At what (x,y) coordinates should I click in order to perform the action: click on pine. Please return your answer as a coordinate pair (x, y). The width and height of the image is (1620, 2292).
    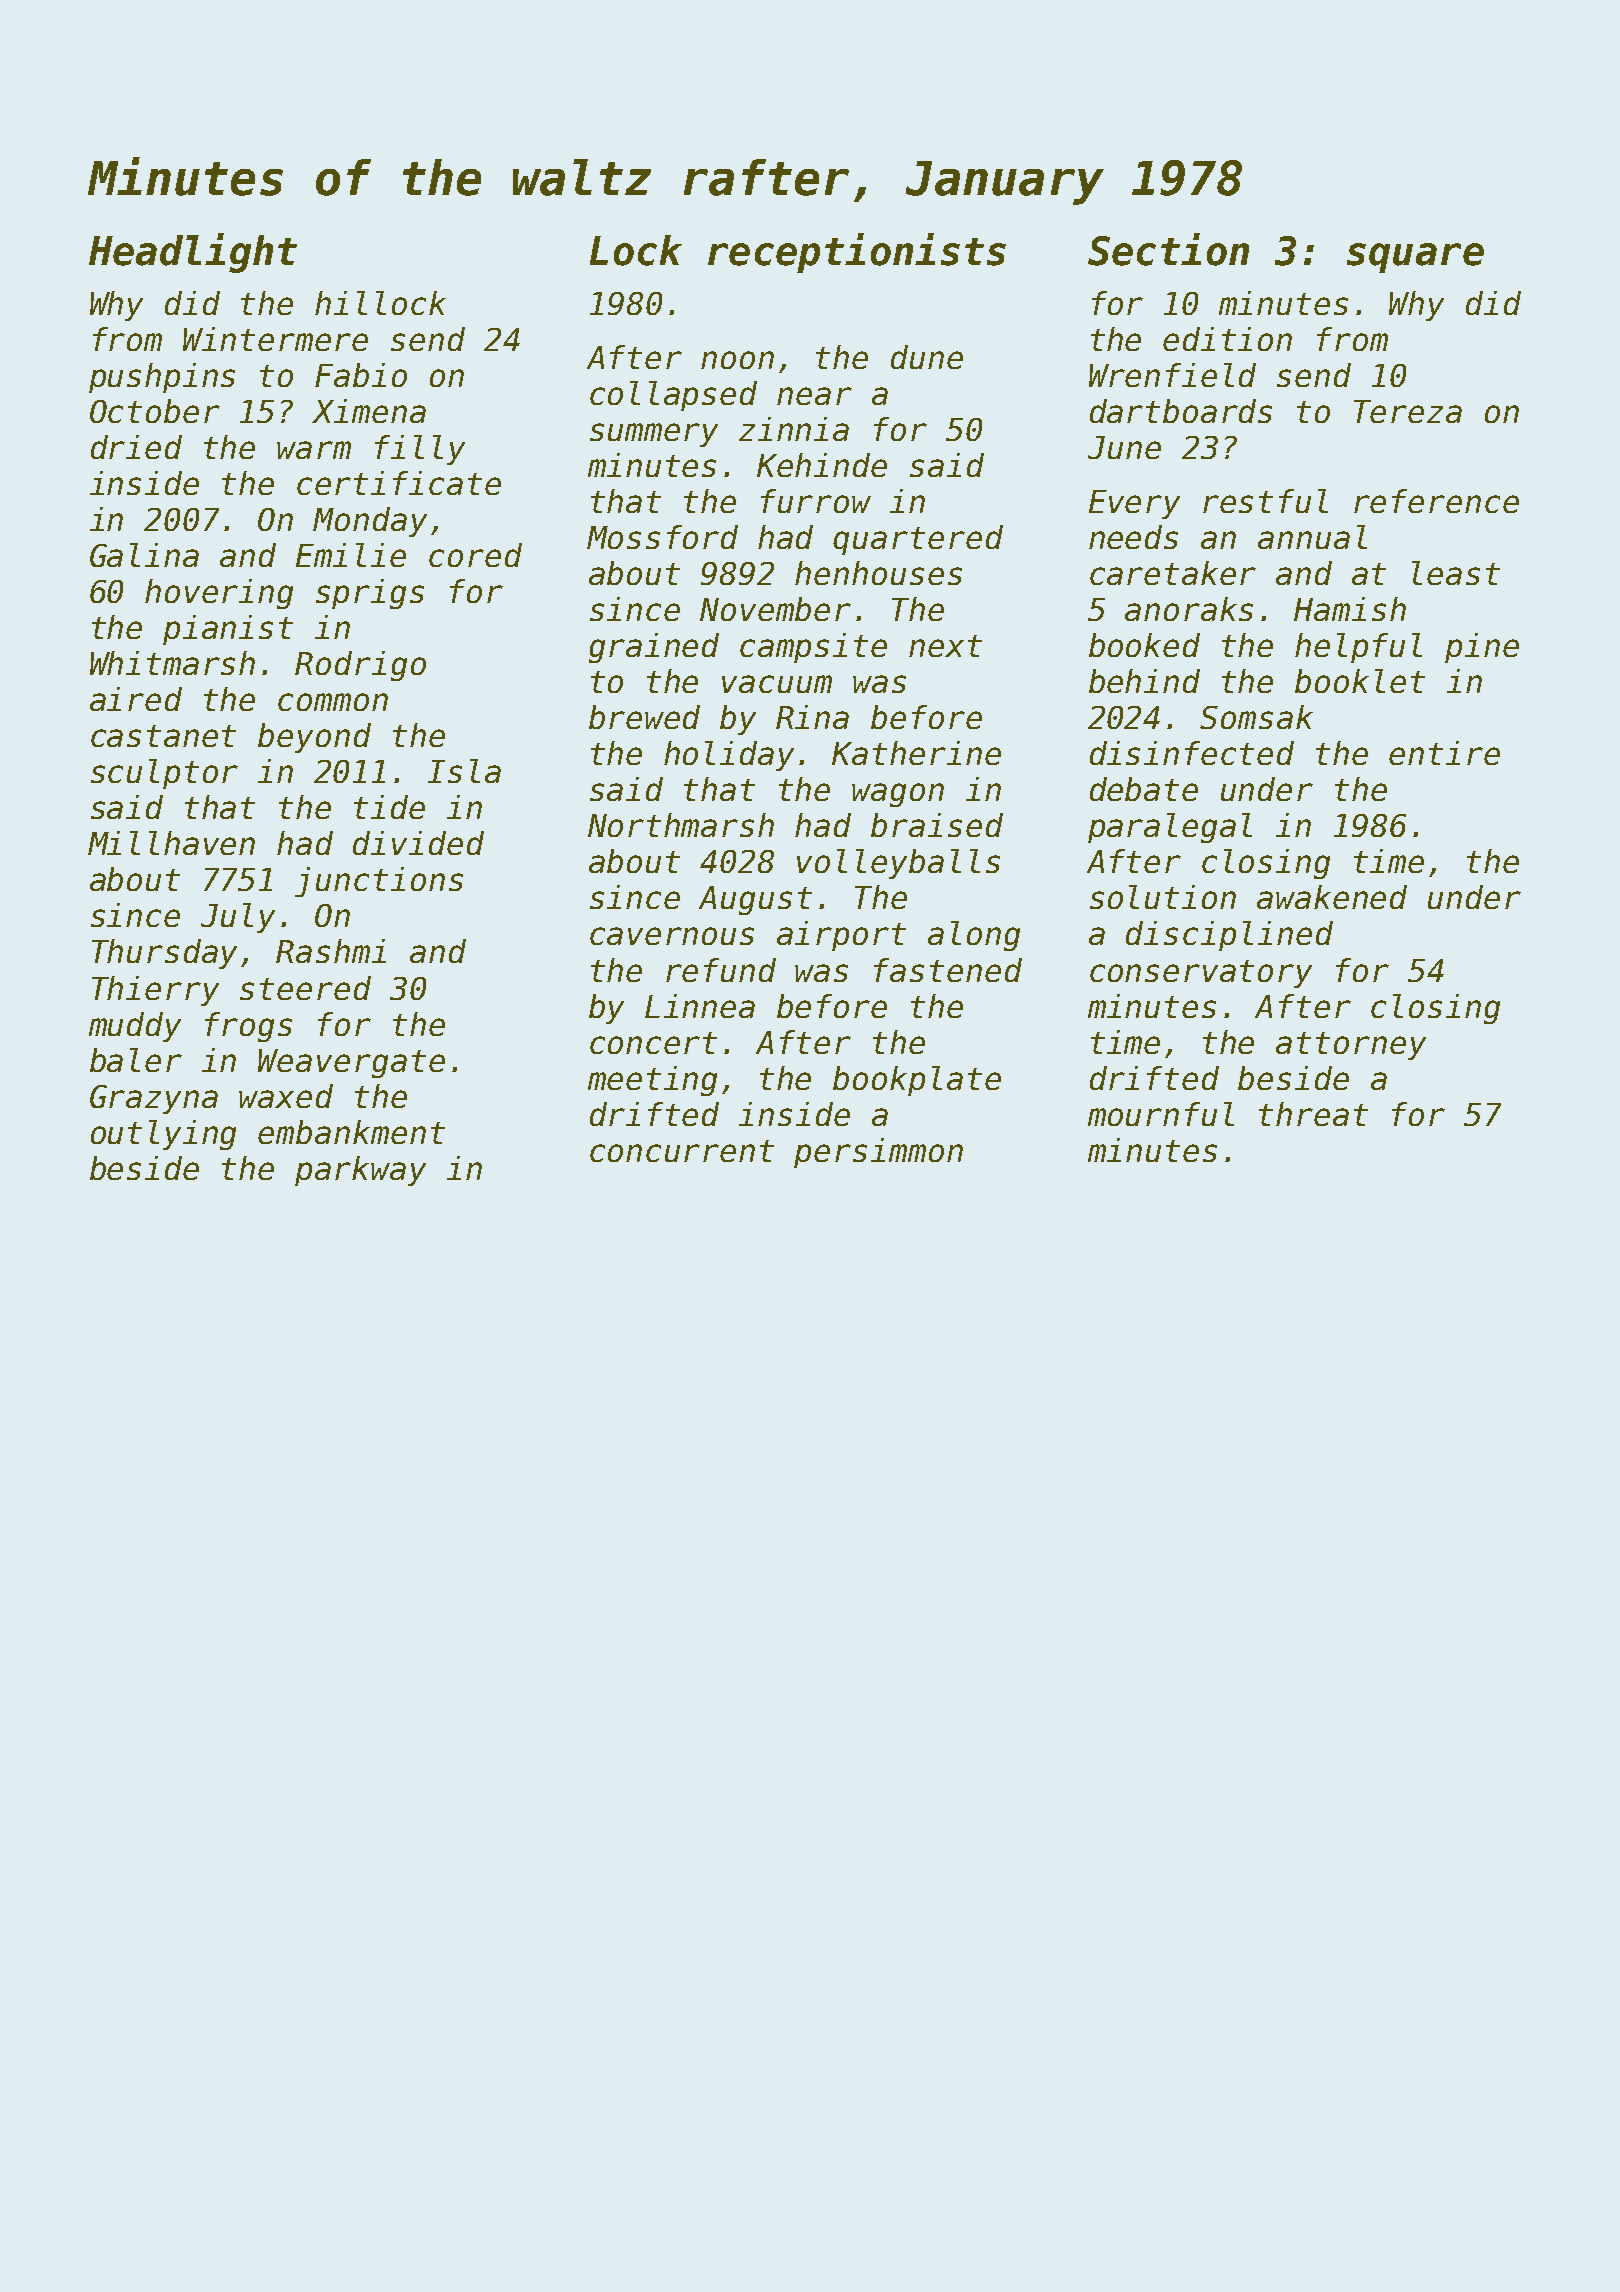
    Looking at the image, I should click on (1482, 648).
